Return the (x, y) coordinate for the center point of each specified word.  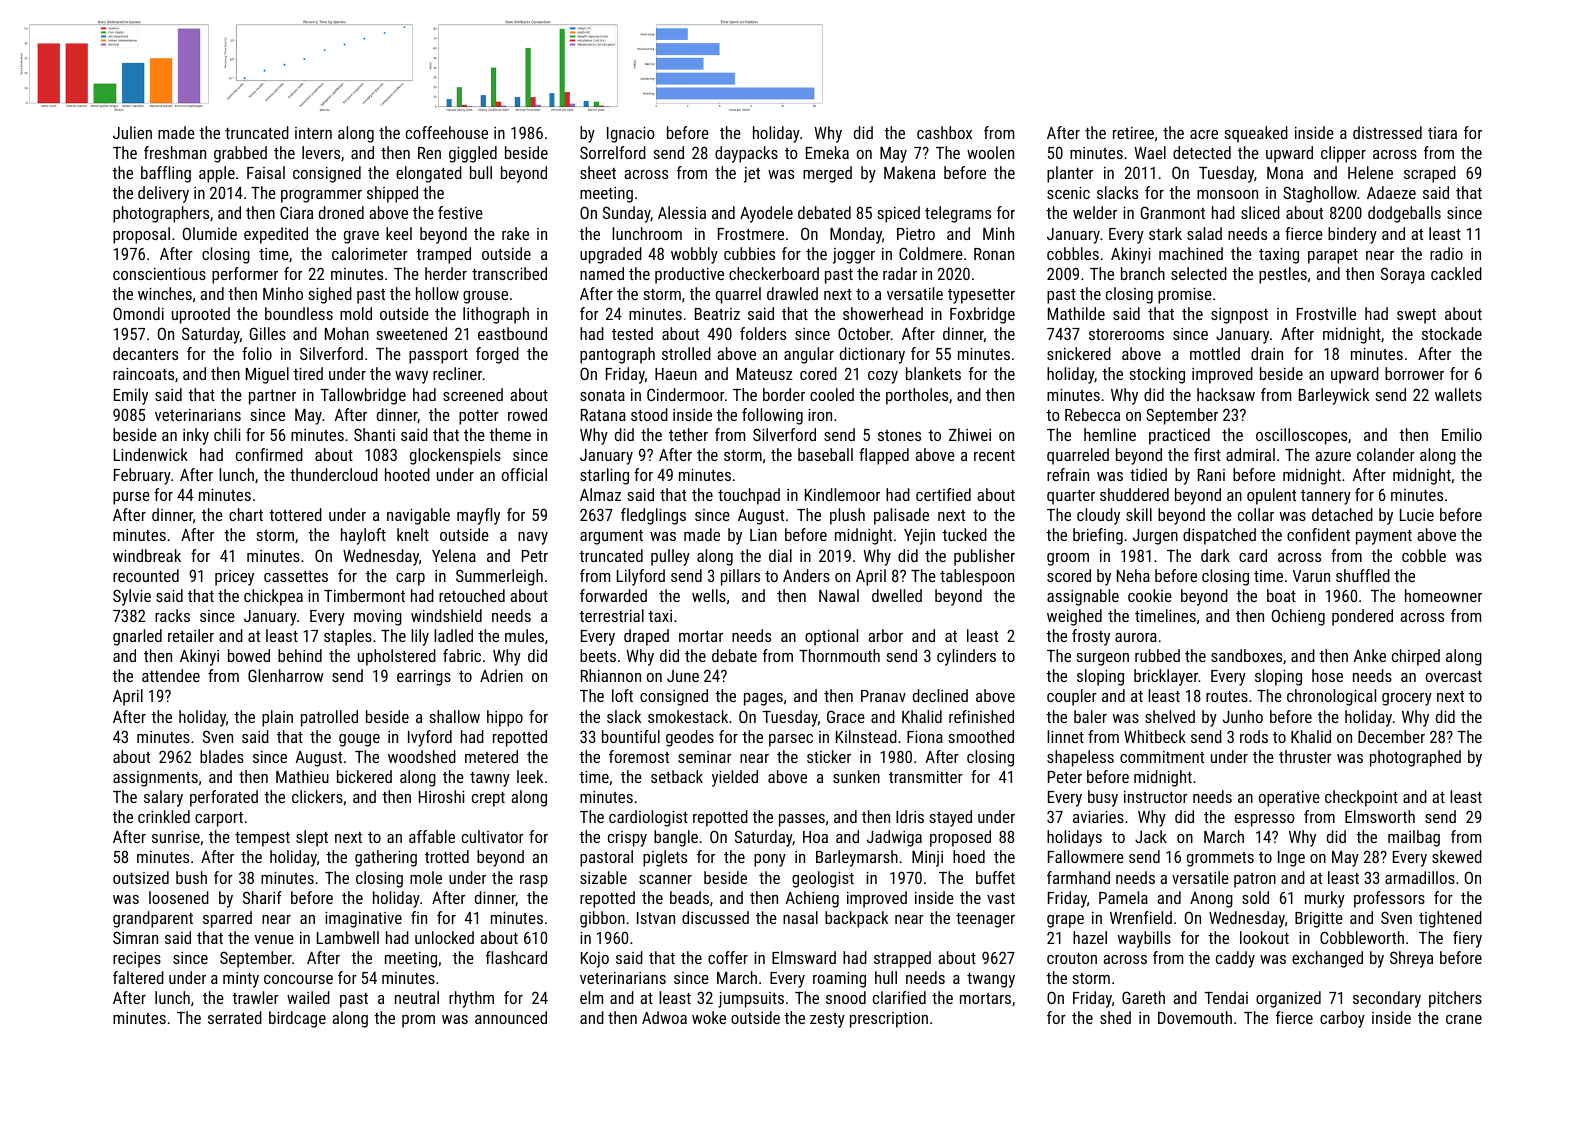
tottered (295, 514)
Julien (132, 132)
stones (899, 435)
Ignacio (631, 134)
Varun (1311, 576)
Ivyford (430, 738)
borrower (1414, 373)
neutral (417, 997)
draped (646, 637)
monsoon (1227, 194)
